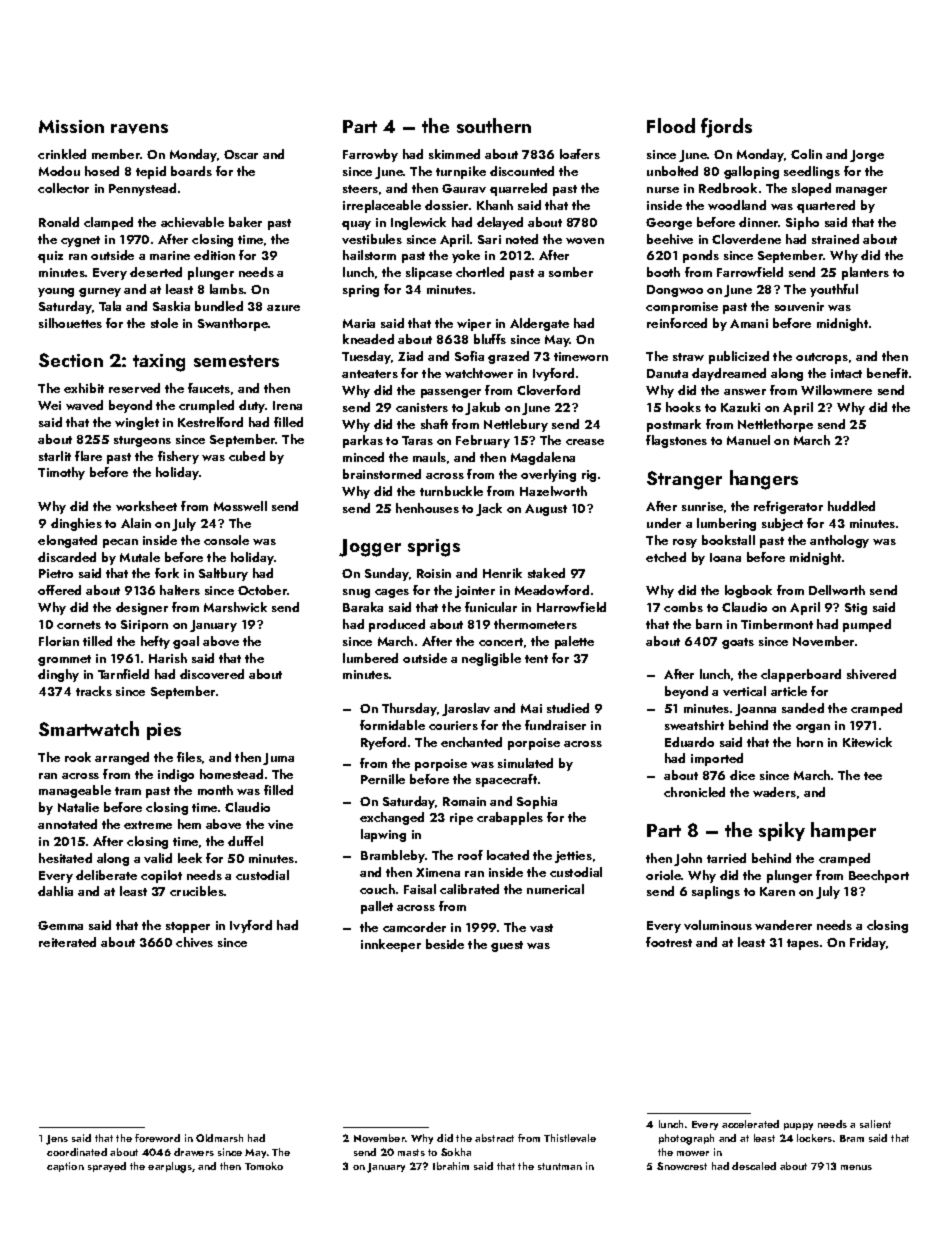 This screenshot has width=952, height=1233. Describe the element at coordinates (58, 675) in the screenshot. I see `dinghy` at that location.
